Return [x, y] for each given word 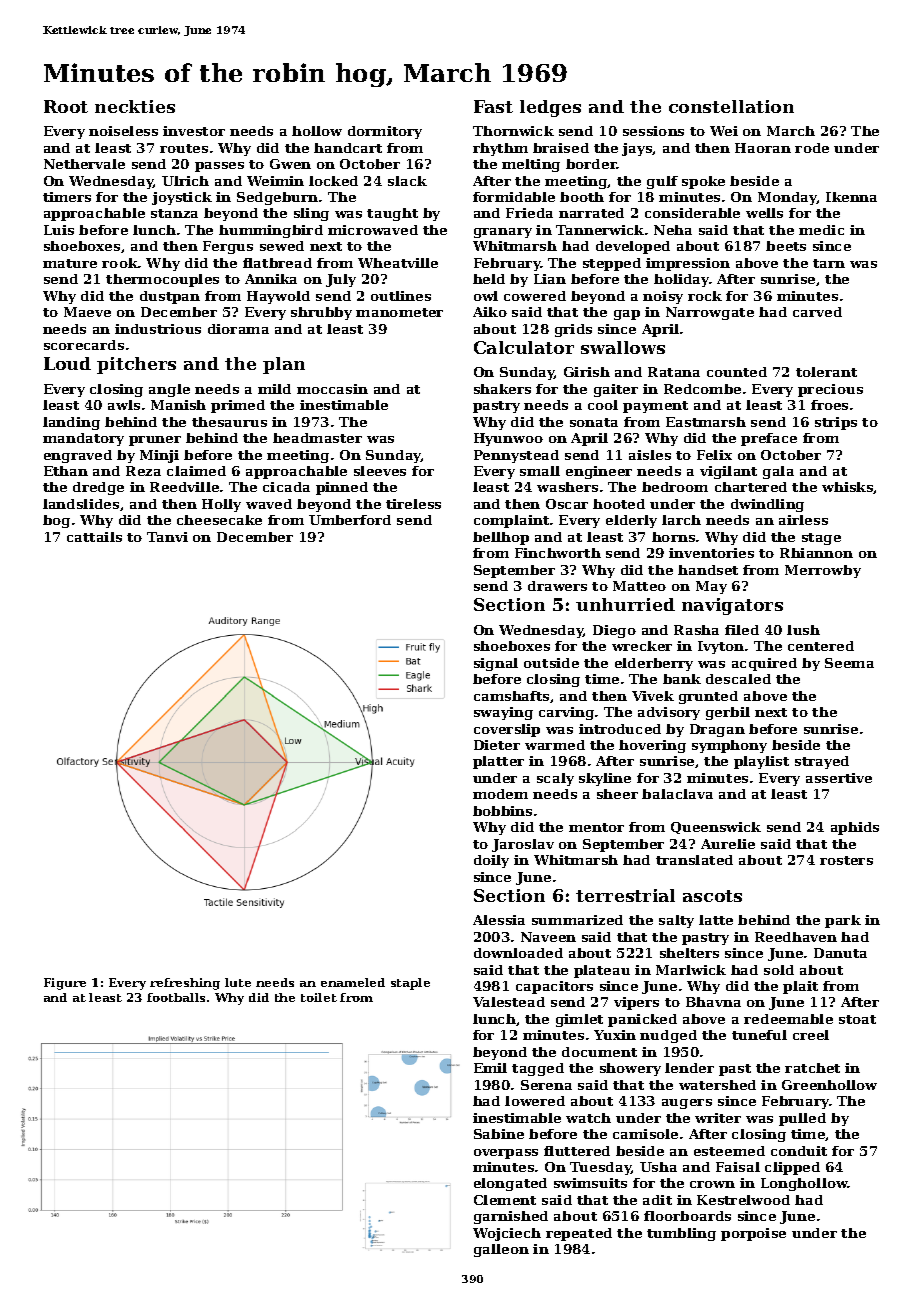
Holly [221, 505]
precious [830, 390]
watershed [717, 1085]
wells [764, 213]
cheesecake [219, 520]
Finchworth [558, 553]
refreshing [185, 984]
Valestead [509, 1002]
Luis [59, 230]
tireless [413, 504]
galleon [501, 1250]
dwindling [767, 505]
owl [486, 296]
